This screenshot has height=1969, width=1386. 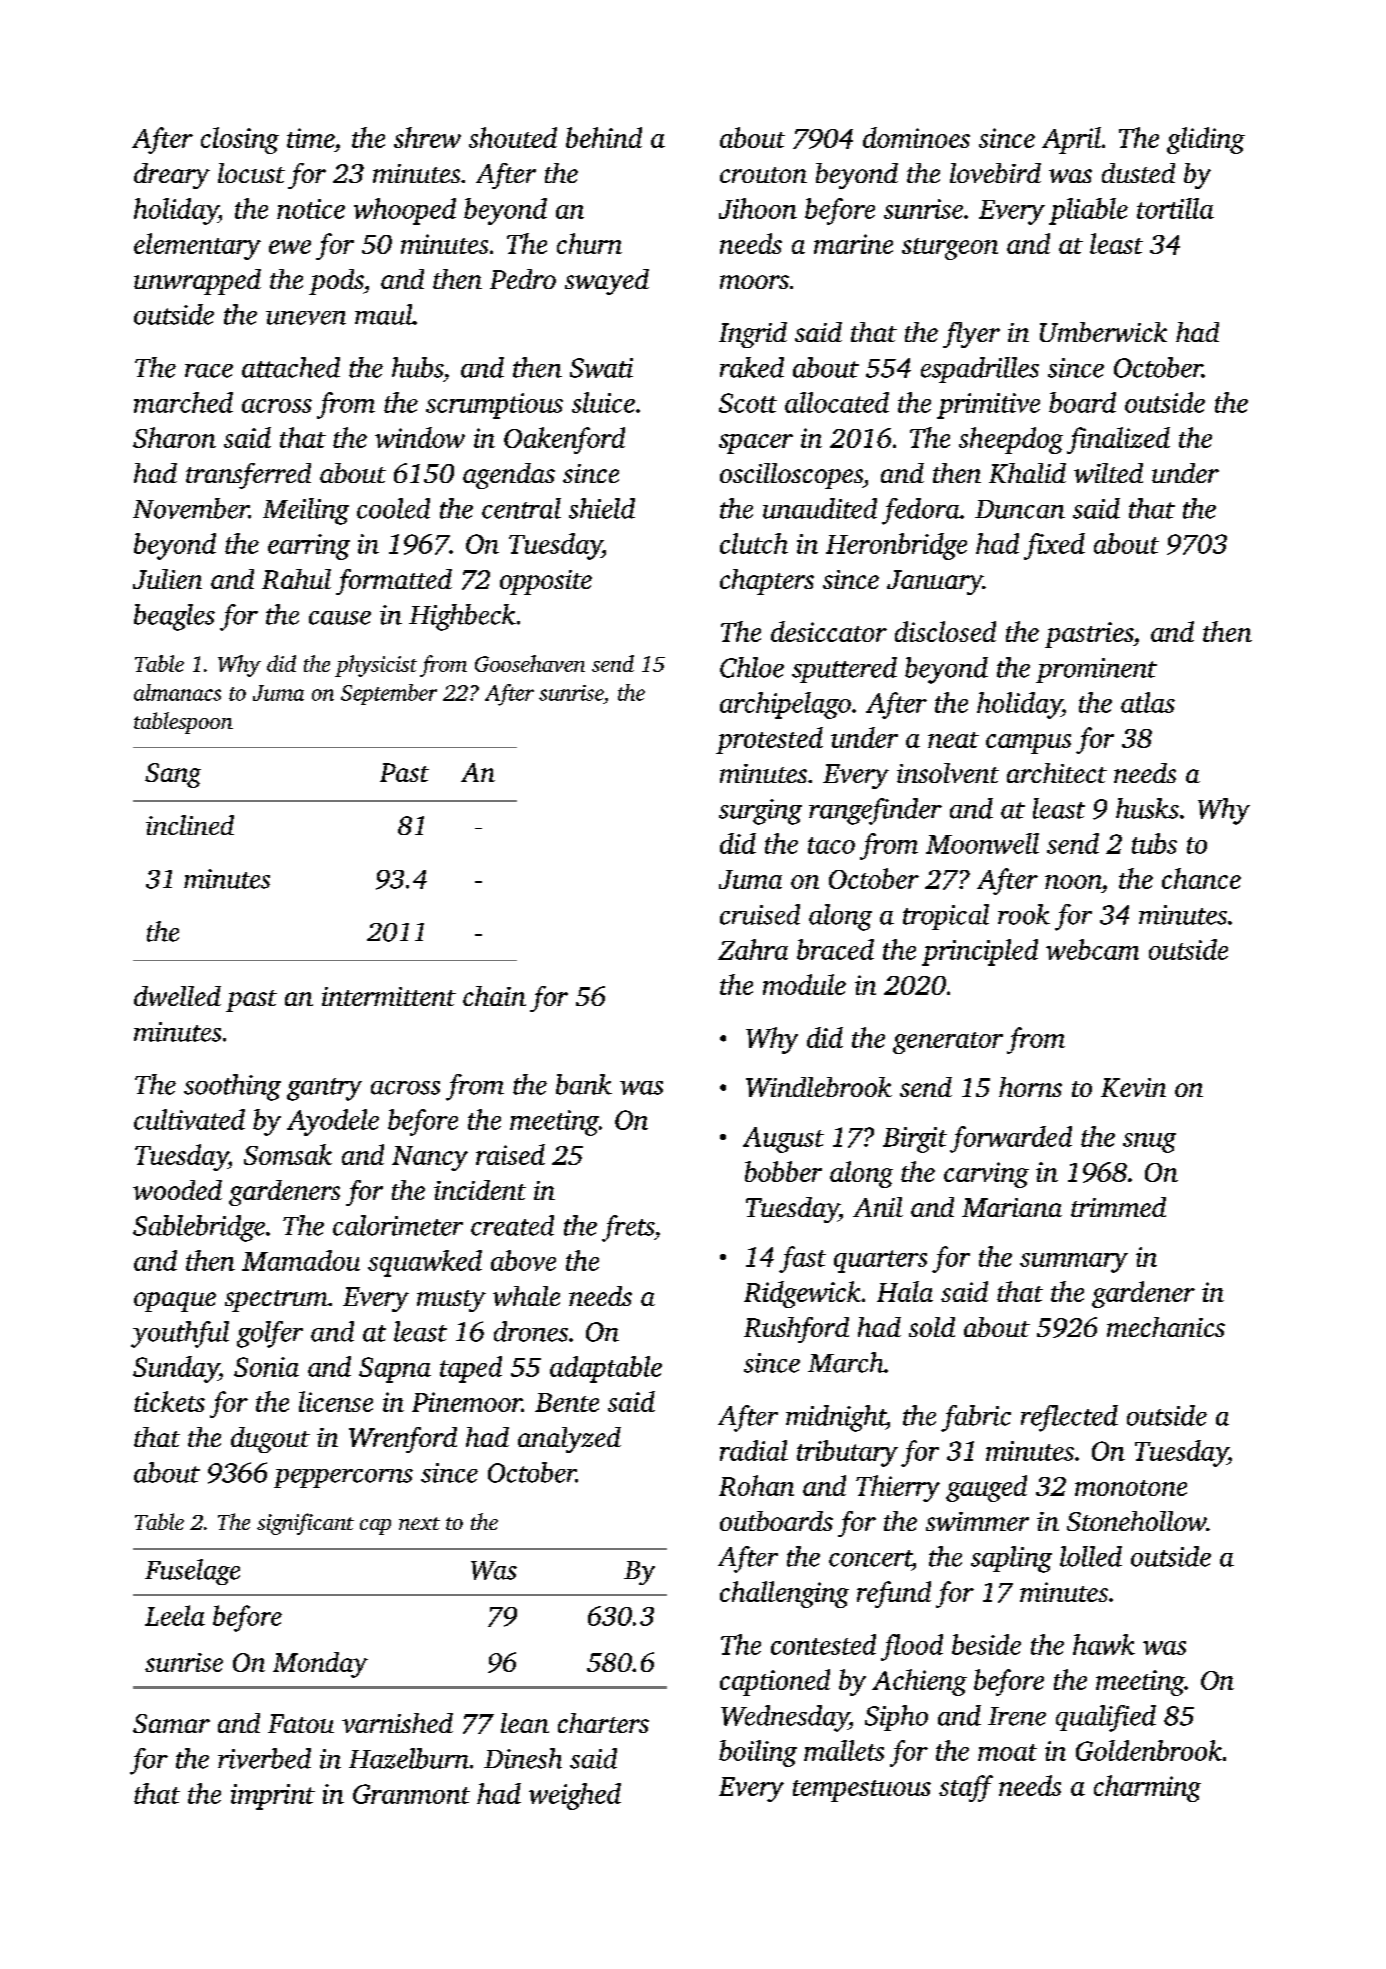 What do you see at coordinates (604, 137) in the screenshot?
I see `behind` at bounding box center [604, 137].
